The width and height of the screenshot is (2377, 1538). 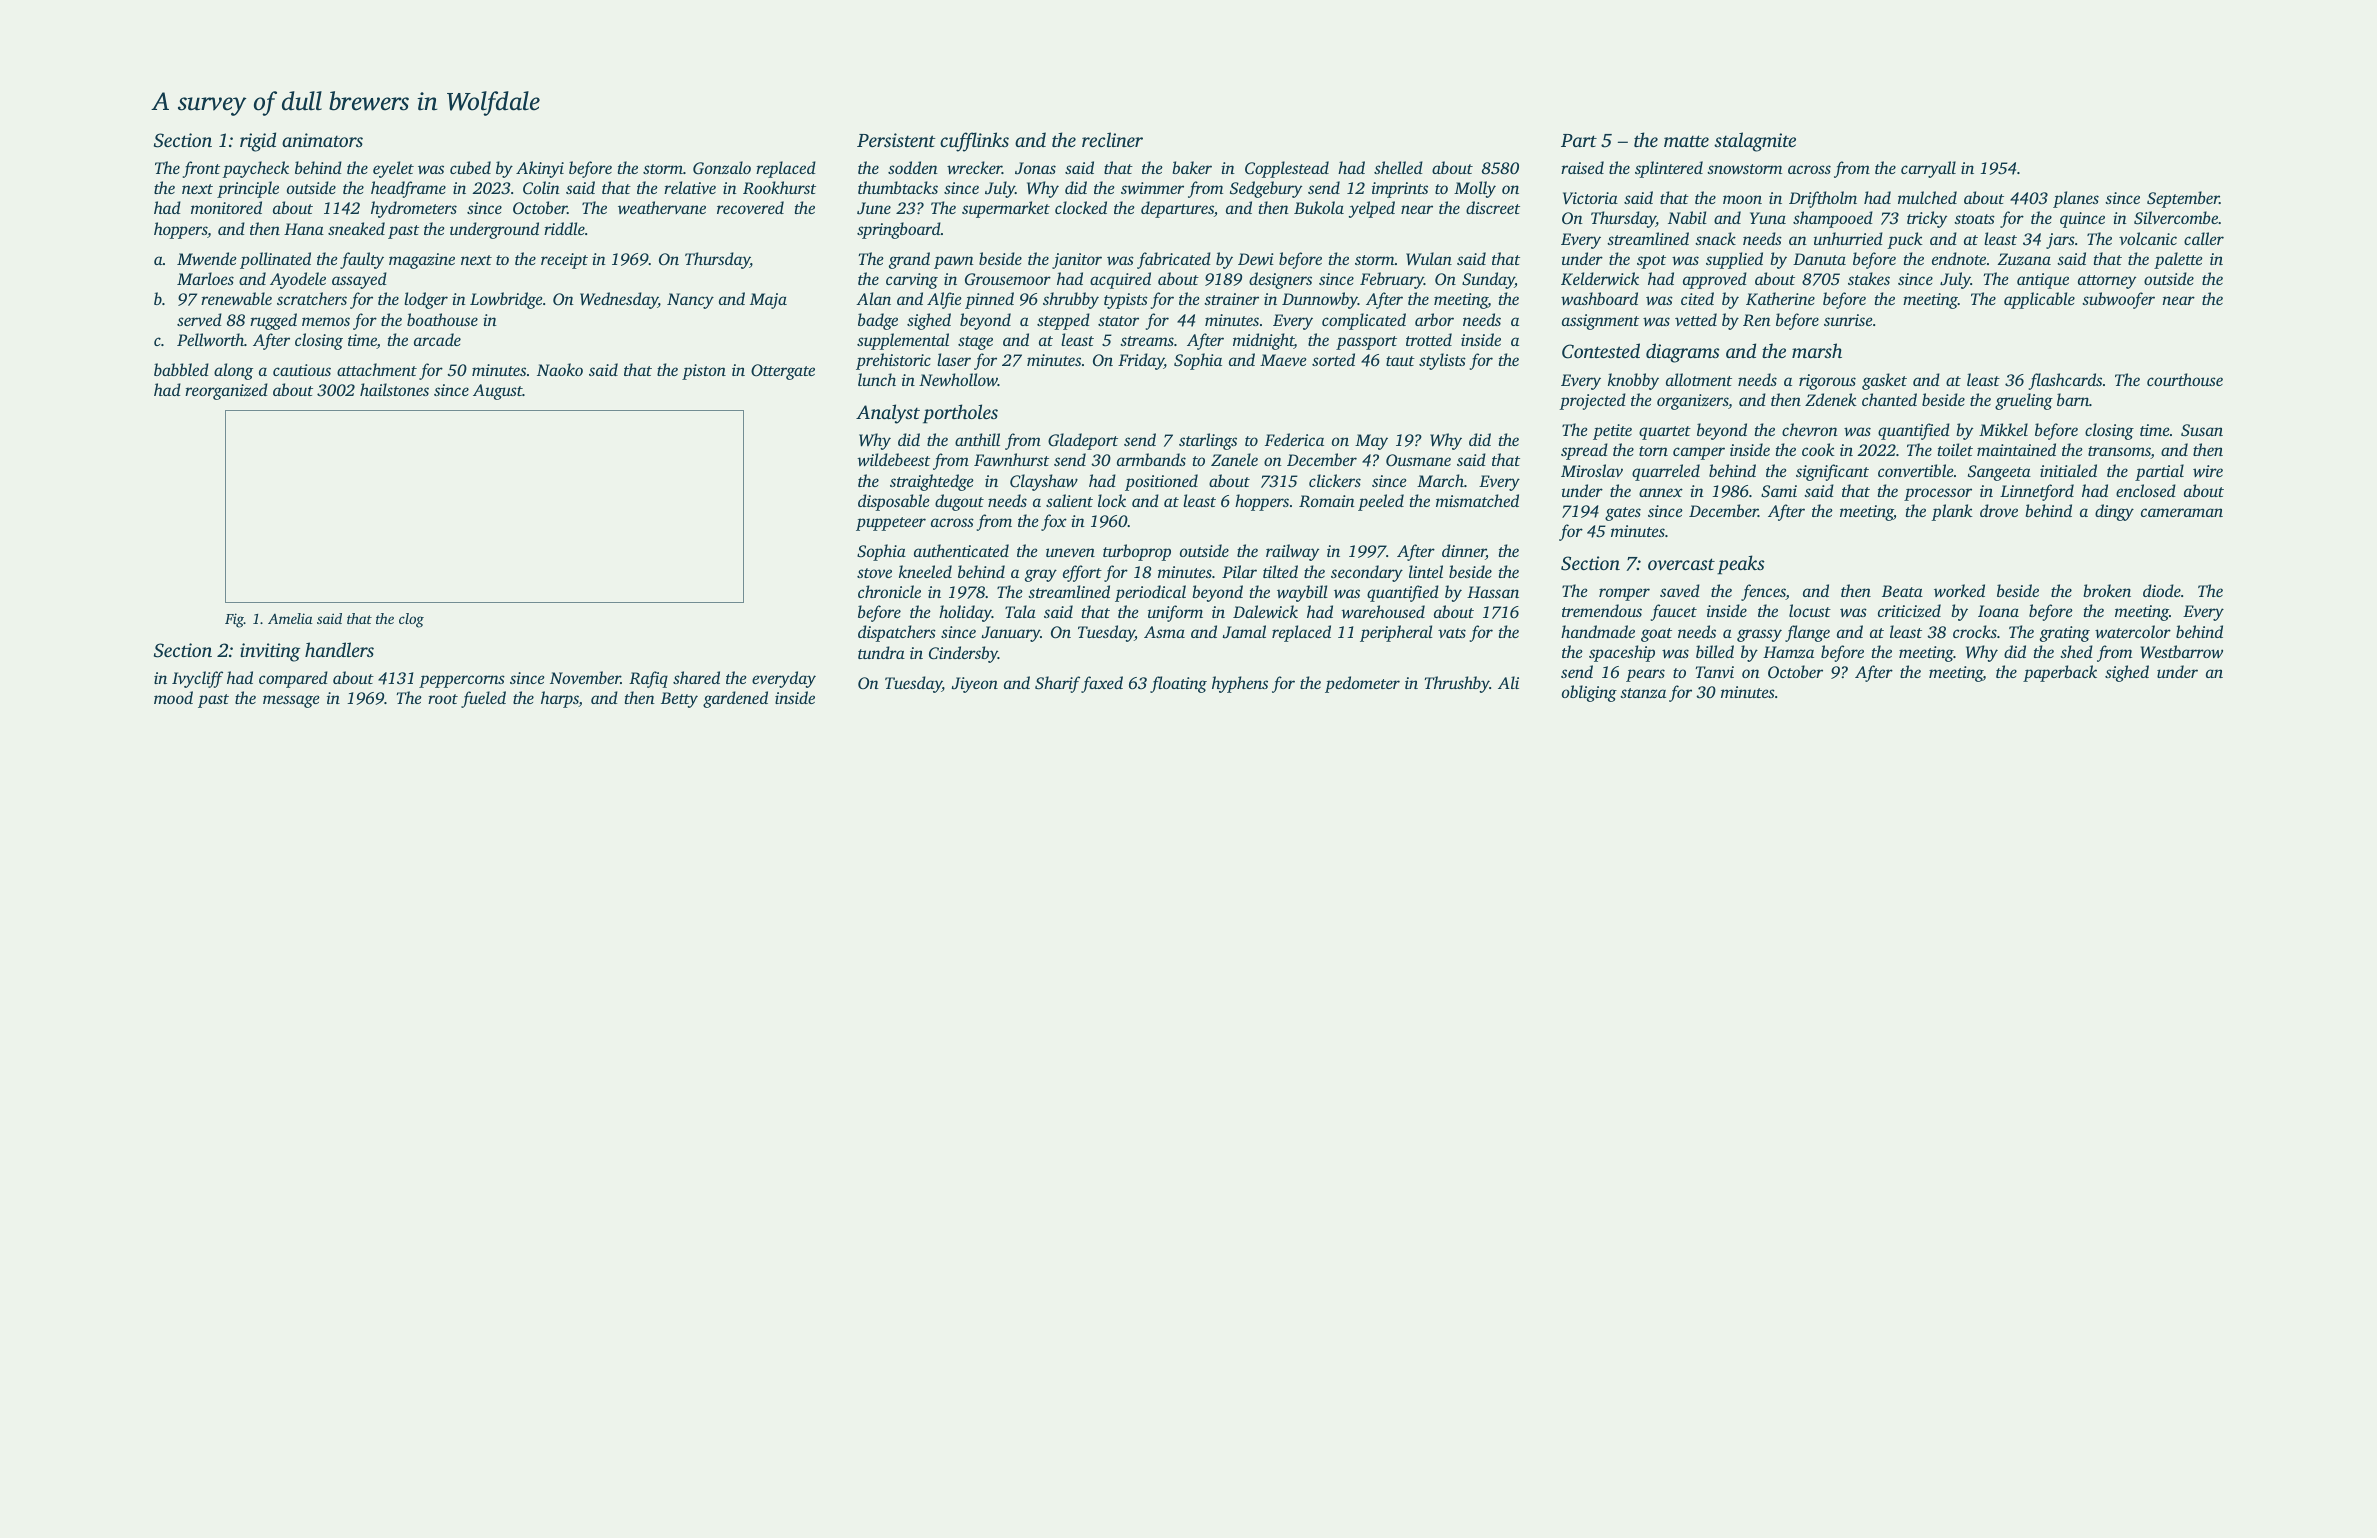 What do you see at coordinates (1440, 480) in the screenshot?
I see `March` at bounding box center [1440, 480].
